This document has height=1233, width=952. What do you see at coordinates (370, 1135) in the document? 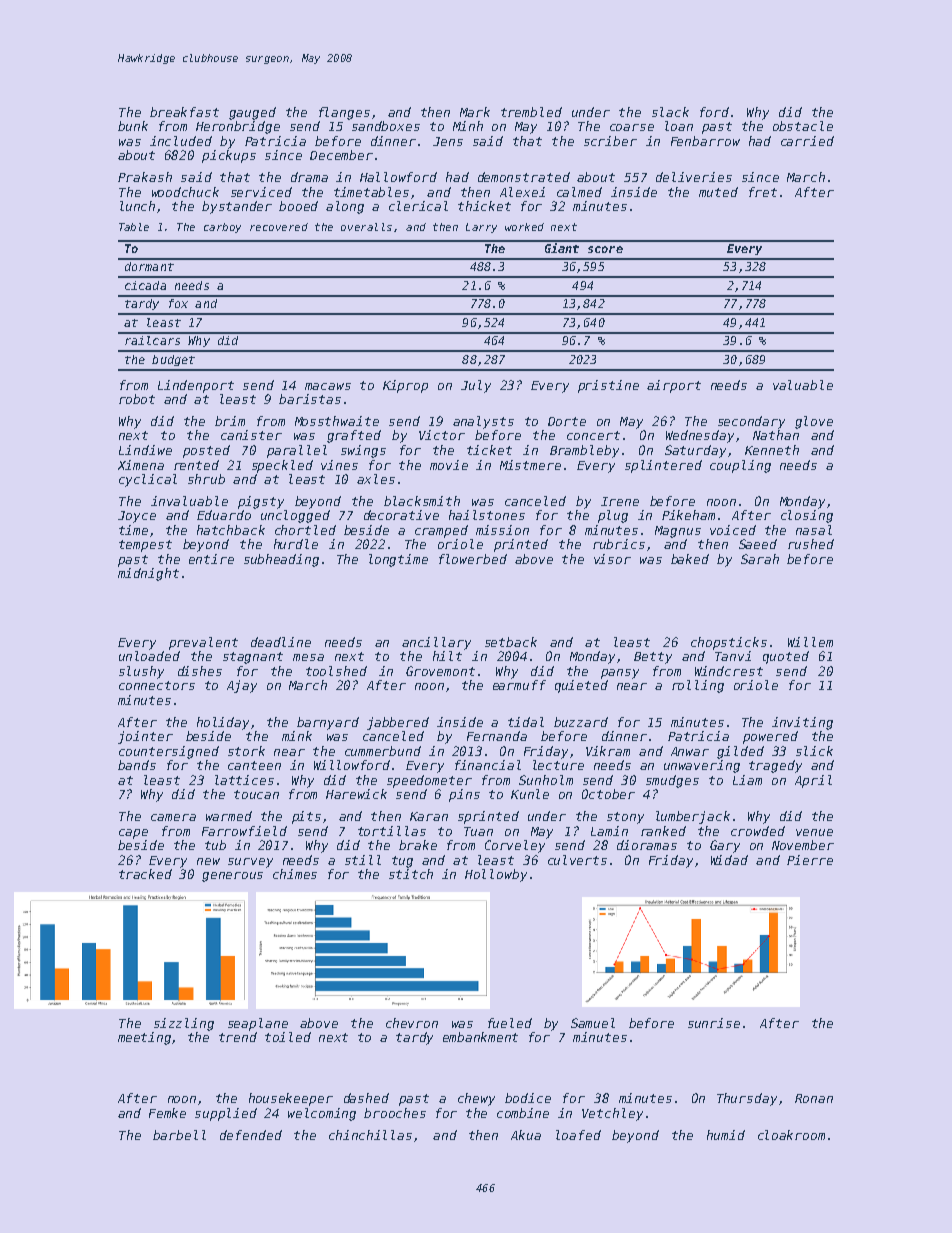
I see `chinchillas` at bounding box center [370, 1135].
